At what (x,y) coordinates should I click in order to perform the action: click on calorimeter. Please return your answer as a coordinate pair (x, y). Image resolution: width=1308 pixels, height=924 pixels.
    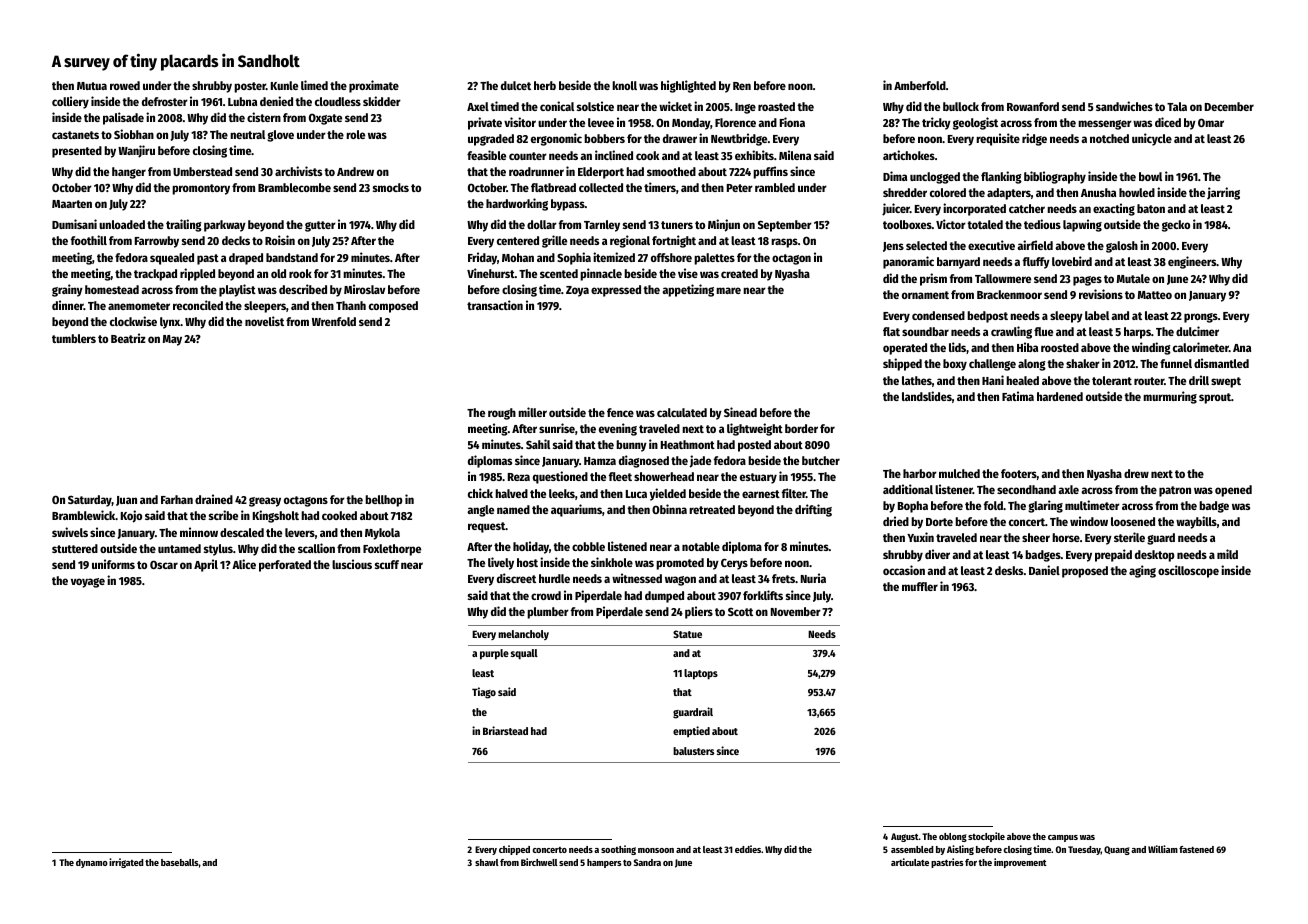
    Looking at the image, I should click on (1201, 347).
